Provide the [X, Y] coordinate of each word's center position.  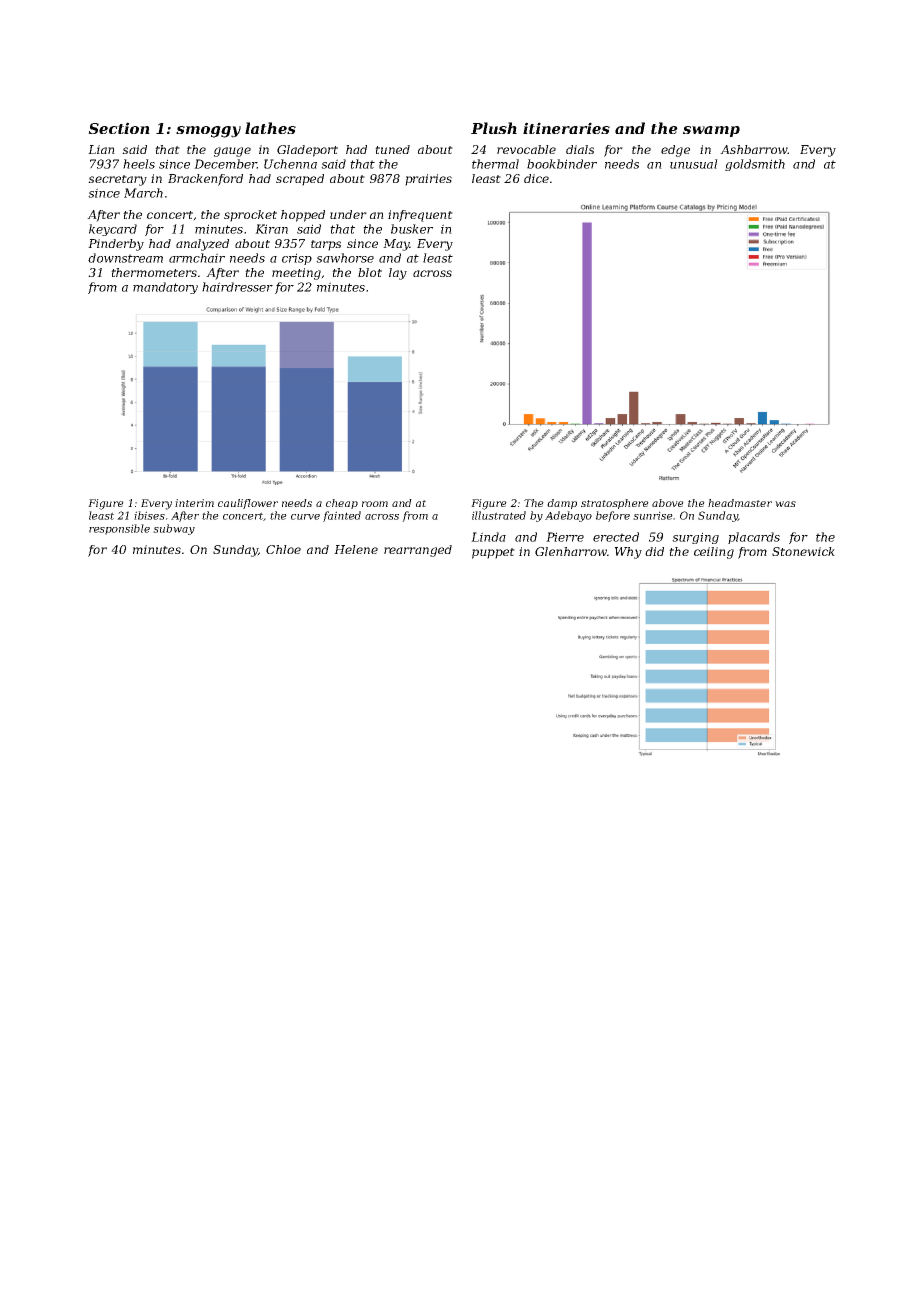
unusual [694, 164]
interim [194, 503]
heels [139, 164]
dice [536, 178]
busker [412, 229]
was [785, 504]
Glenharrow [571, 551]
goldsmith [755, 165]
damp [562, 504]
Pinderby [116, 245]
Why [628, 553]
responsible [119, 529]
